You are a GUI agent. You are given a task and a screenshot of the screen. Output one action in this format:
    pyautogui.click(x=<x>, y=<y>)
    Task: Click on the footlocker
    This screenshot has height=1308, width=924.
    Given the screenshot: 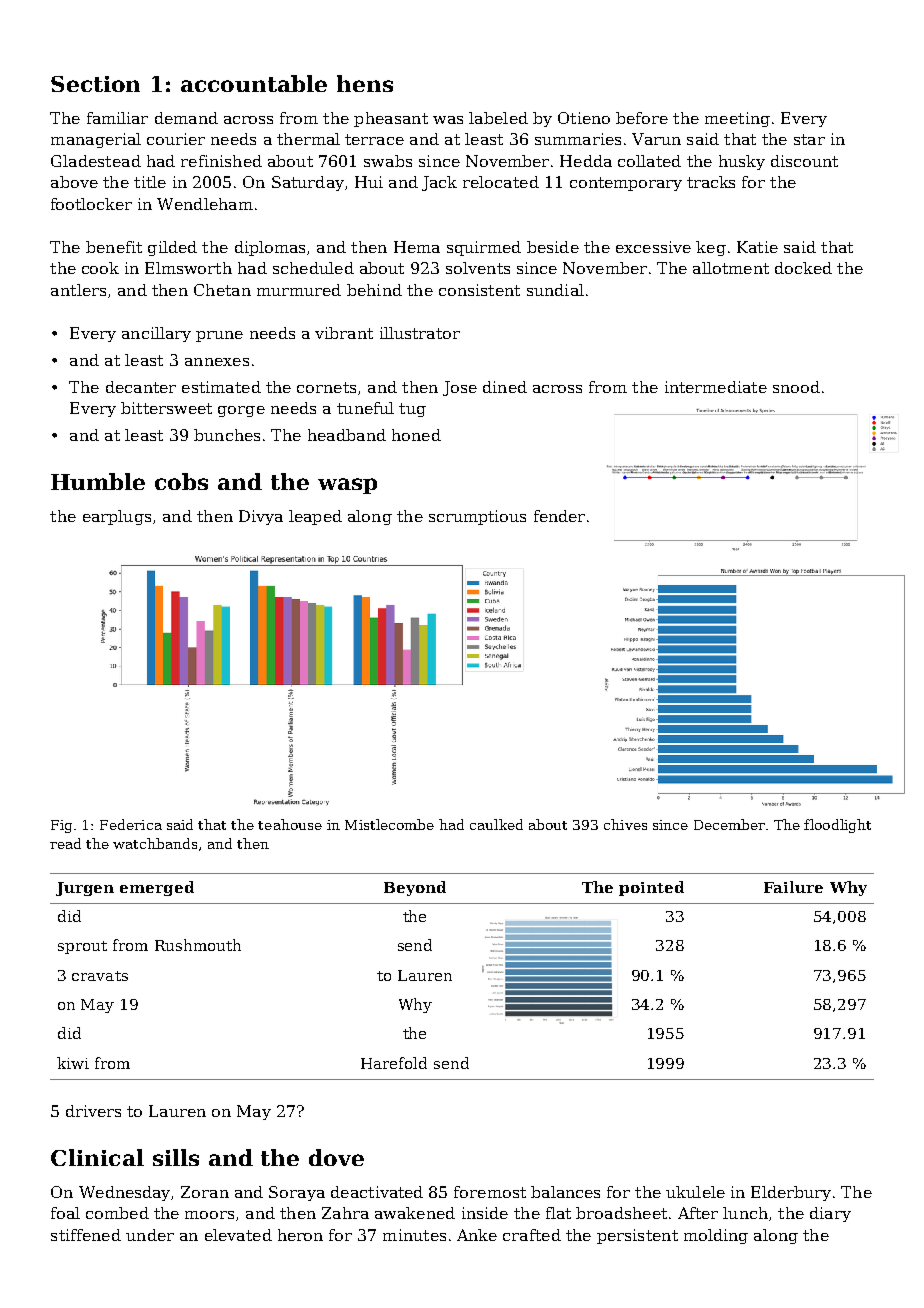 What is the action you would take?
    pyautogui.click(x=91, y=204)
